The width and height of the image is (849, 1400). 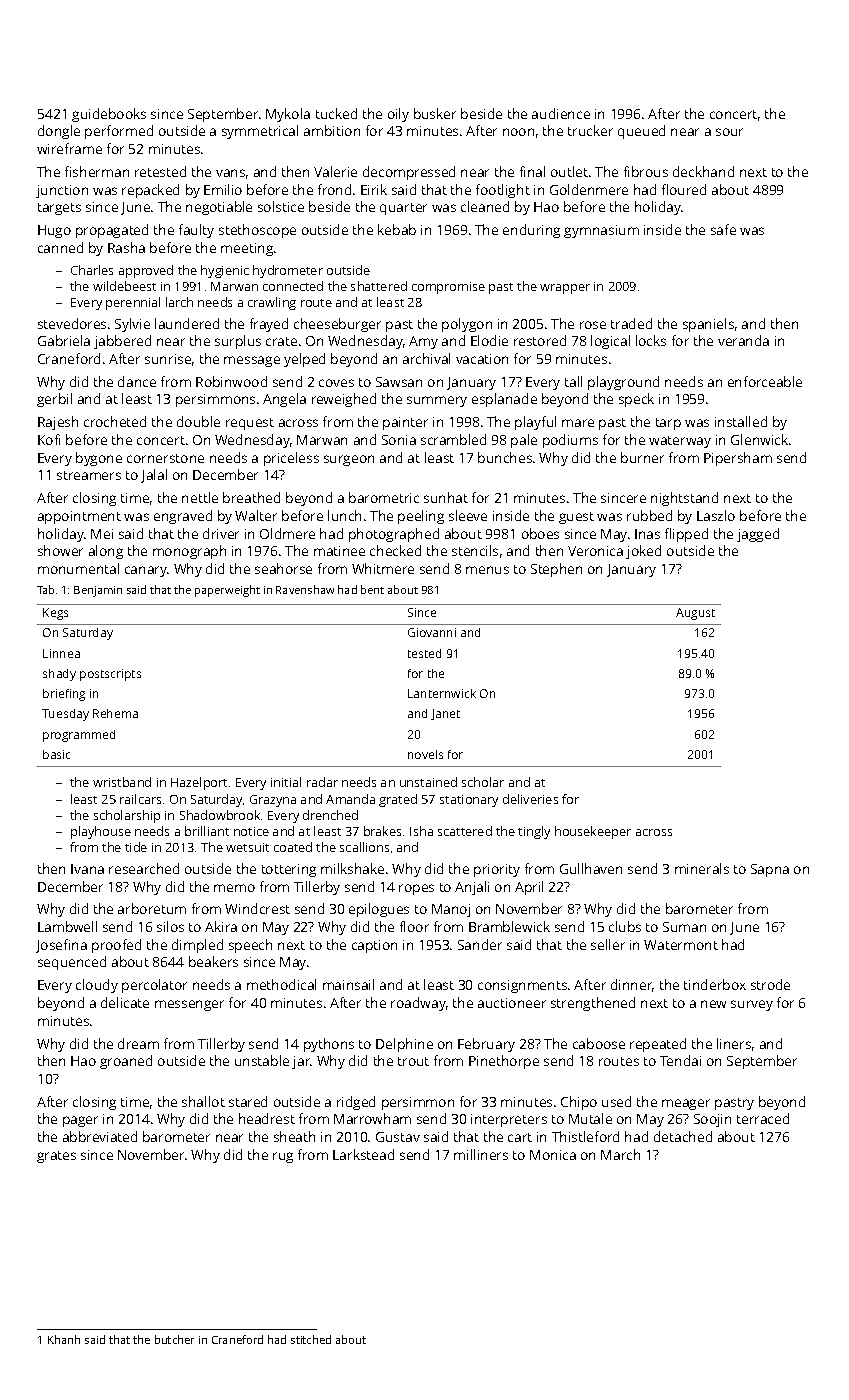 What do you see at coordinates (729, 132) in the image?
I see `sour` at bounding box center [729, 132].
